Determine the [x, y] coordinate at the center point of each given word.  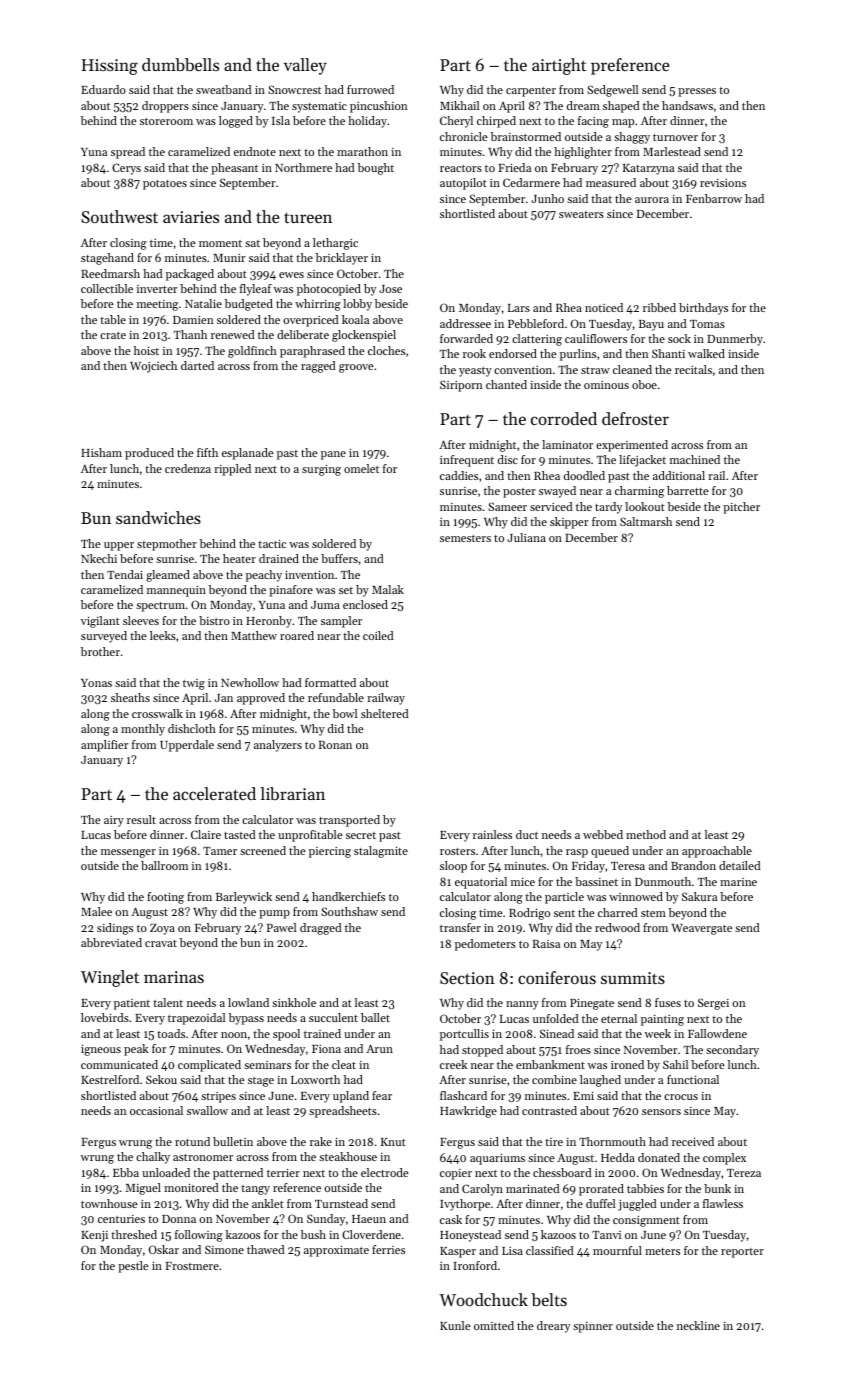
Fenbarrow [714, 198]
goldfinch [252, 352]
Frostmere [192, 1266]
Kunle [455, 1325]
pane [333, 455]
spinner [593, 1327]
